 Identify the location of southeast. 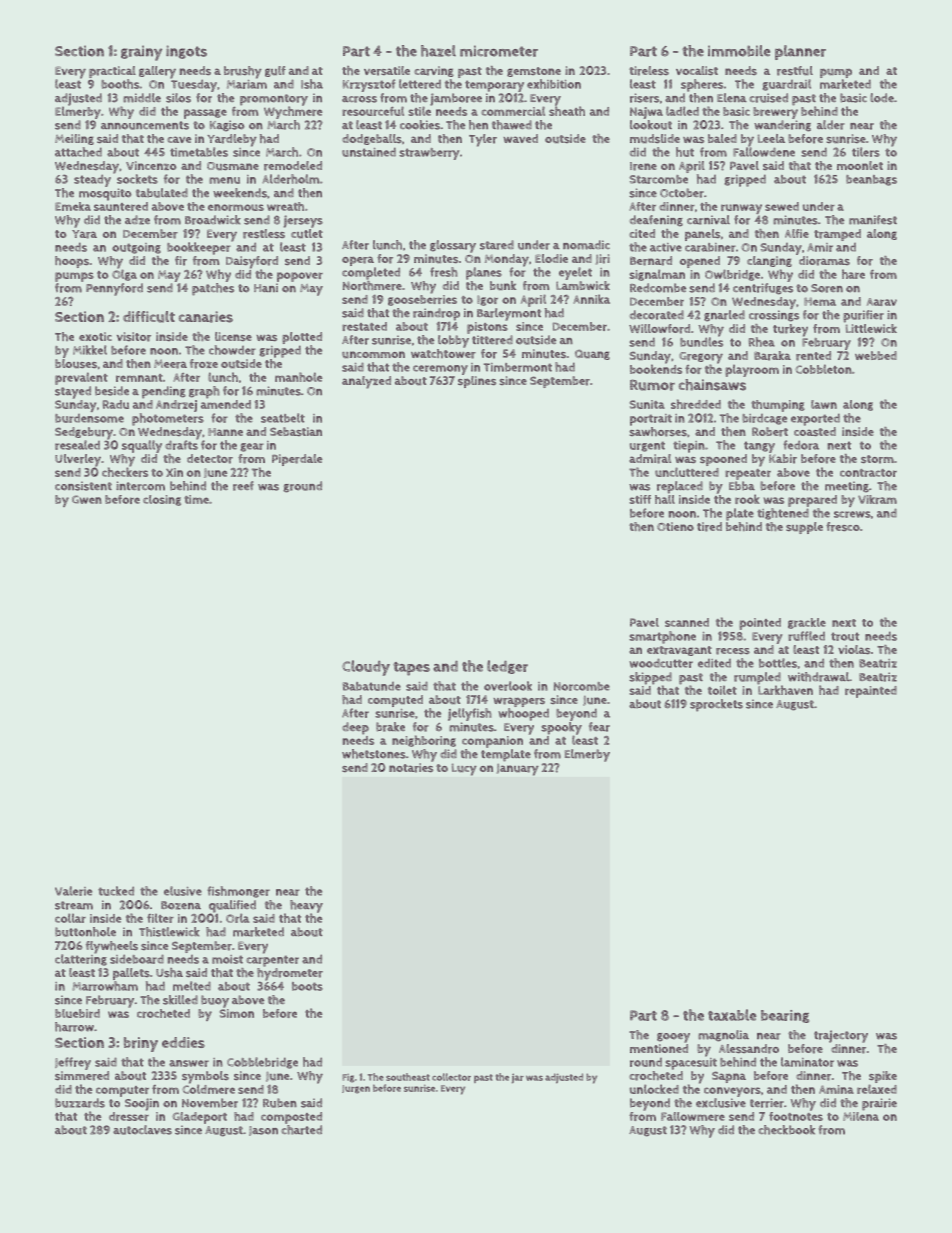
(408, 1077).
